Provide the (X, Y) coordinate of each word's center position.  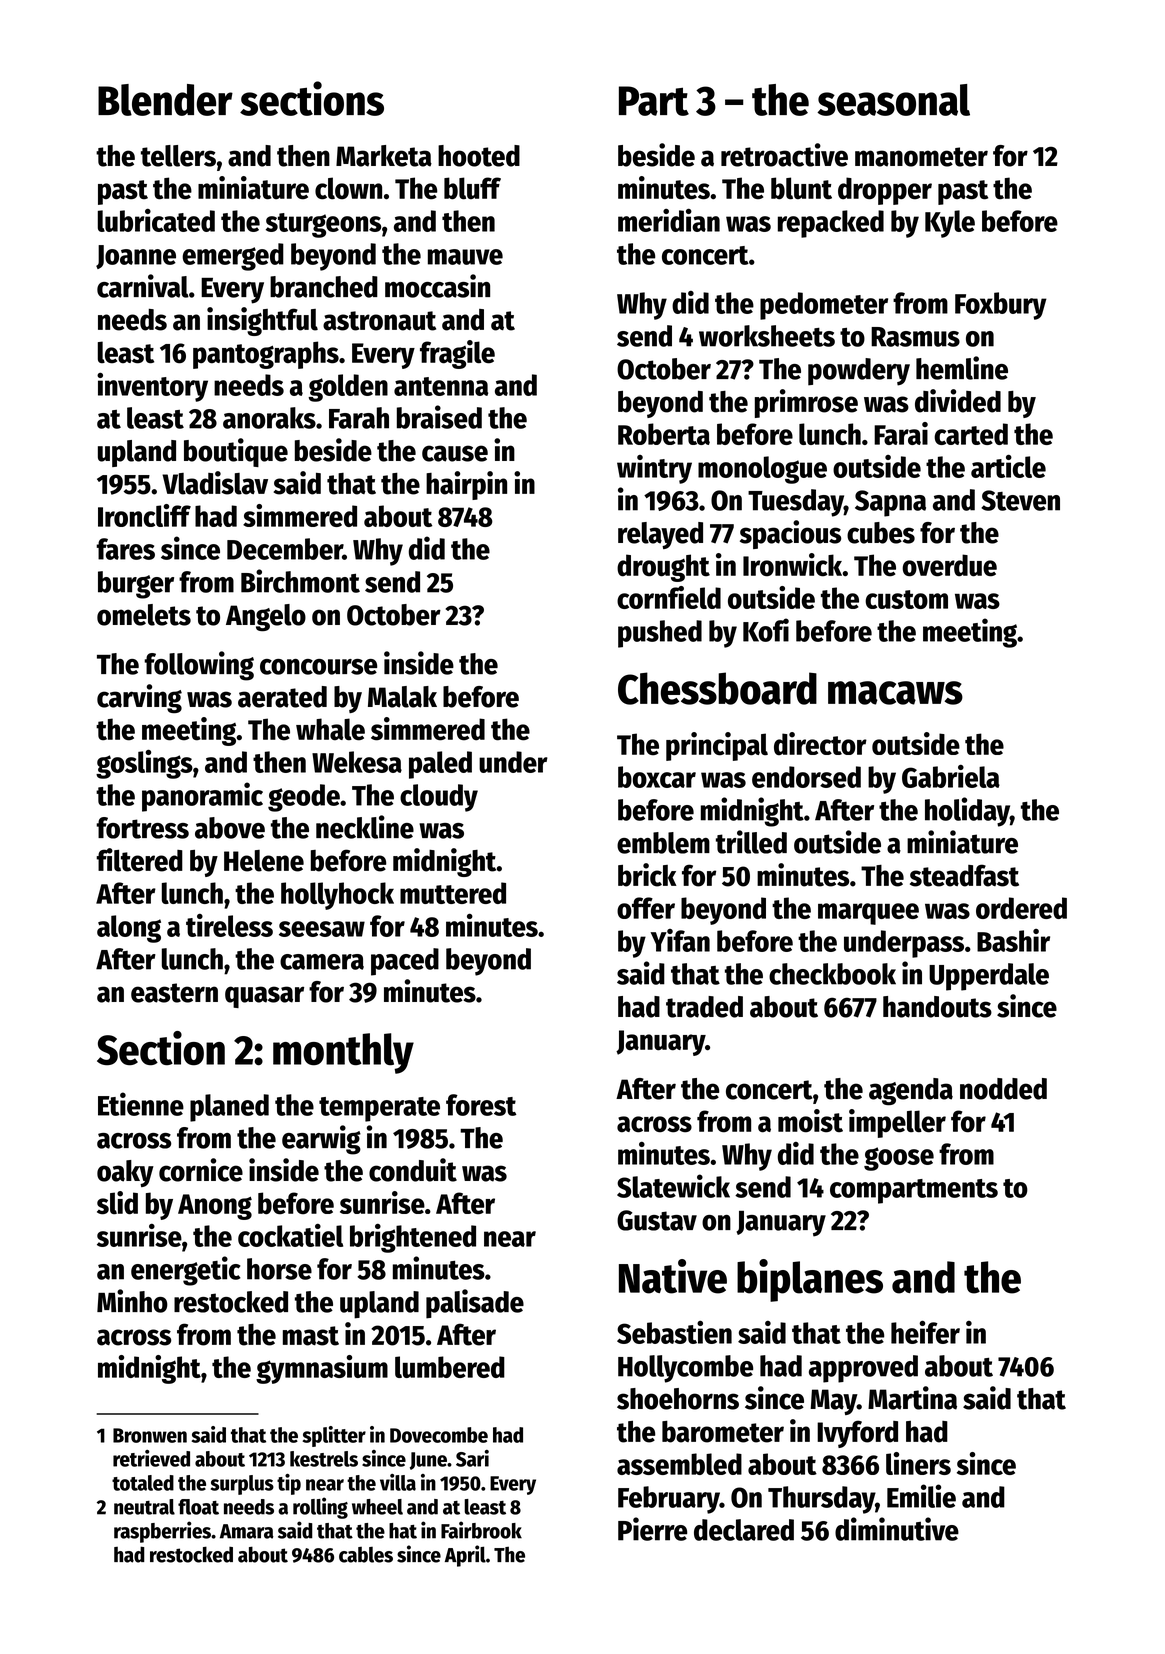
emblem (663, 843)
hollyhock (337, 896)
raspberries (162, 1532)
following (199, 666)
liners (918, 1463)
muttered (453, 893)
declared (744, 1530)
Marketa (384, 156)
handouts (937, 1007)
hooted (479, 156)
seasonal (893, 100)
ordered (1021, 908)
